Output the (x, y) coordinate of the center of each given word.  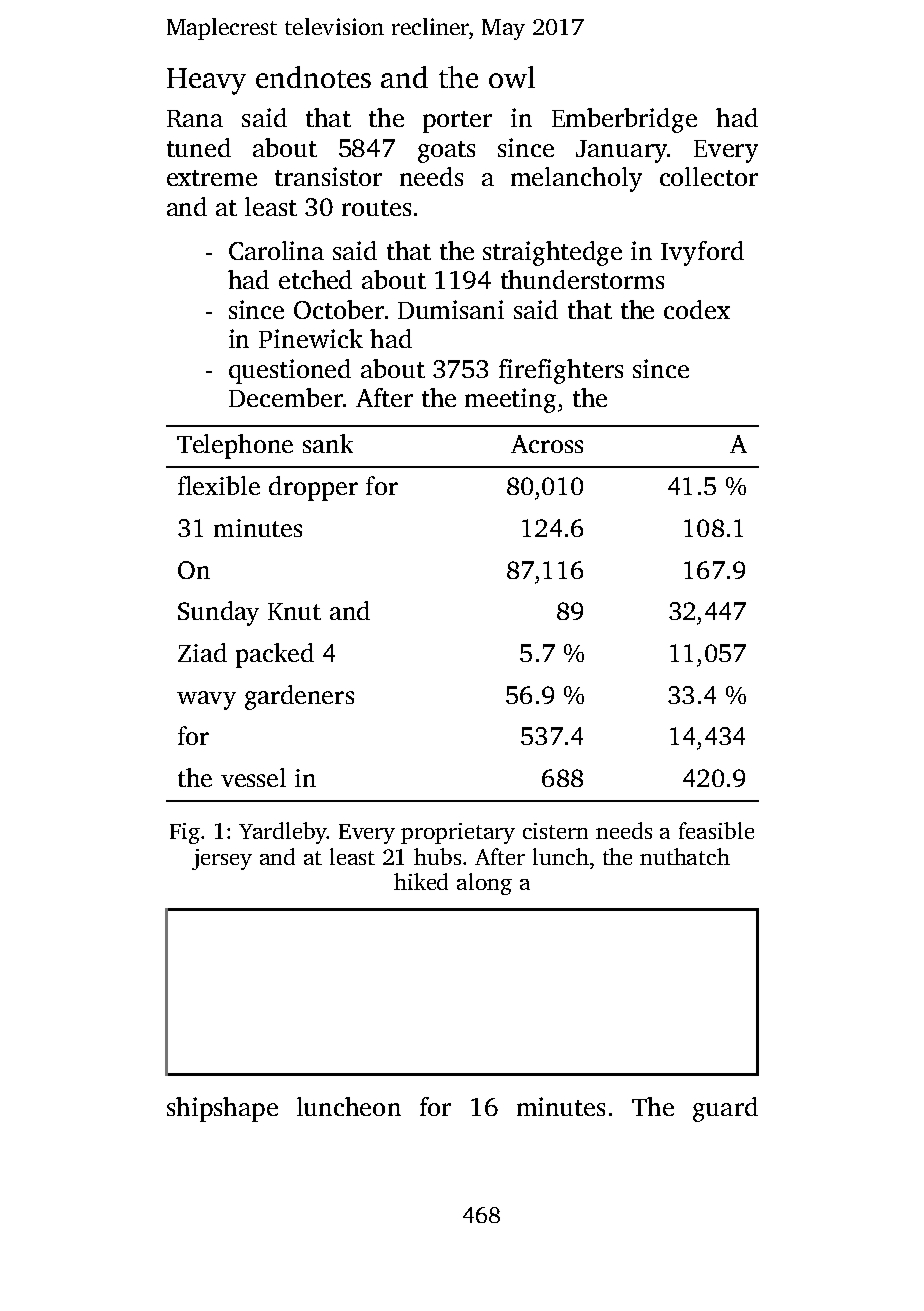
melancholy (576, 179)
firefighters (561, 371)
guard (725, 1109)
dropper (313, 488)
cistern (555, 831)
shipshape (222, 1109)
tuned (199, 147)
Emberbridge (624, 120)
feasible (716, 830)
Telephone (235, 446)
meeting (510, 400)
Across (547, 444)
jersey (222, 859)
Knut (294, 611)
